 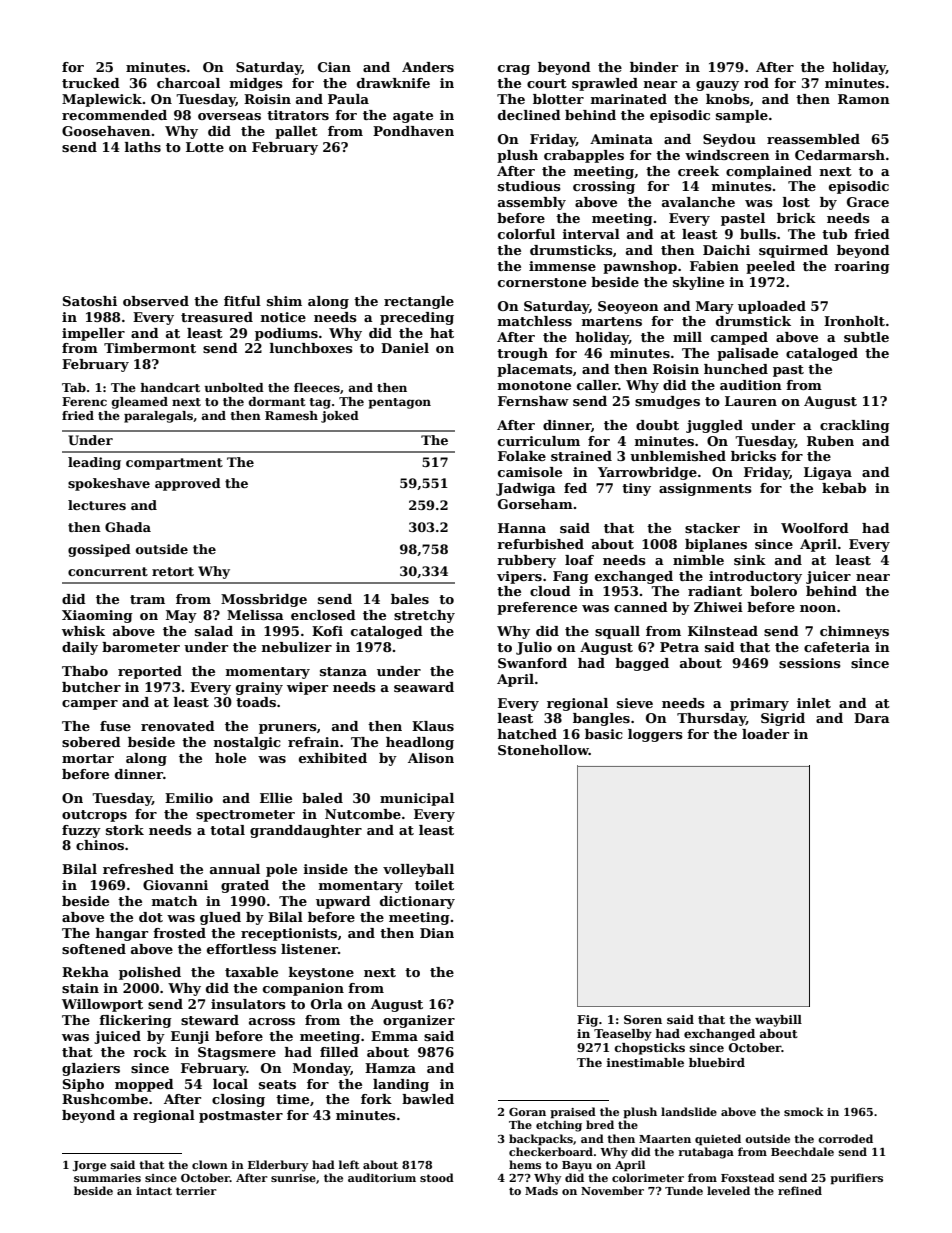 I want to click on pallet, so click(x=296, y=132).
